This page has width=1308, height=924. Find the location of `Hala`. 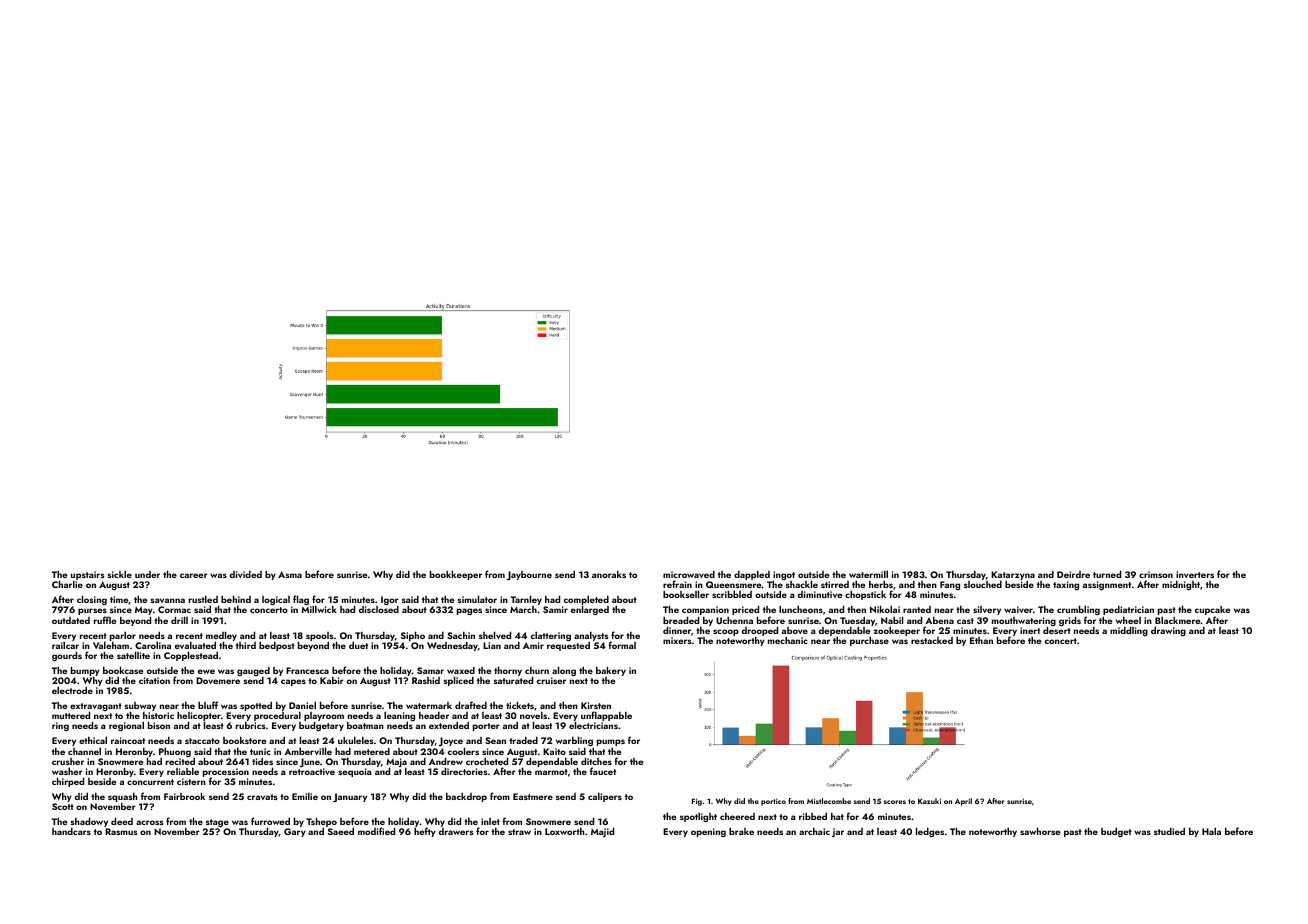

Hala is located at coordinates (1211, 831).
